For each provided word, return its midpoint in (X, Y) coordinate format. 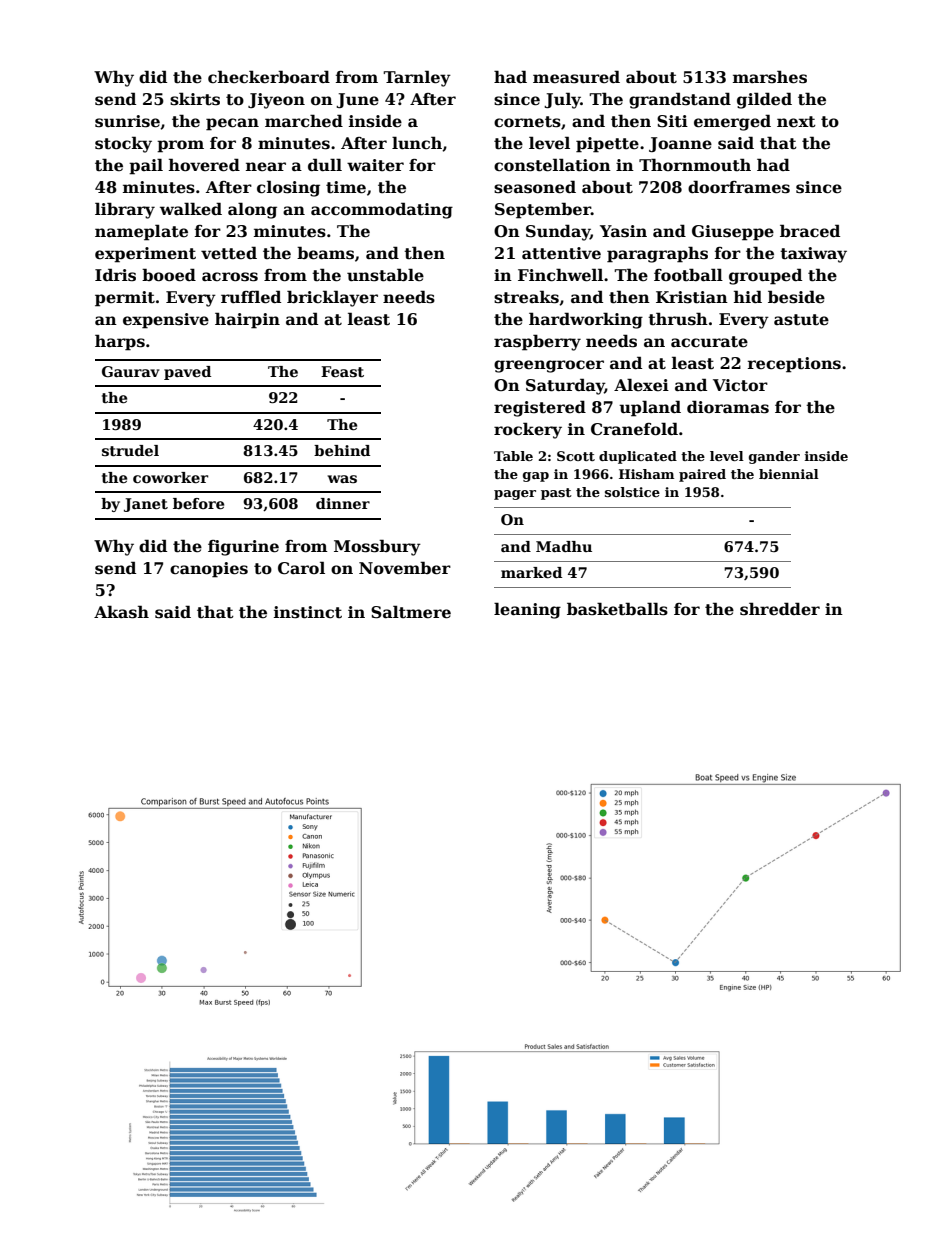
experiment (145, 255)
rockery (528, 430)
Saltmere (411, 612)
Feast (342, 371)
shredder (780, 609)
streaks (526, 297)
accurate (709, 342)
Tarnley (417, 78)
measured (576, 77)
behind (342, 450)
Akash (121, 612)
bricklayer (332, 298)
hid (748, 296)
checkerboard (269, 77)
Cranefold (634, 429)
